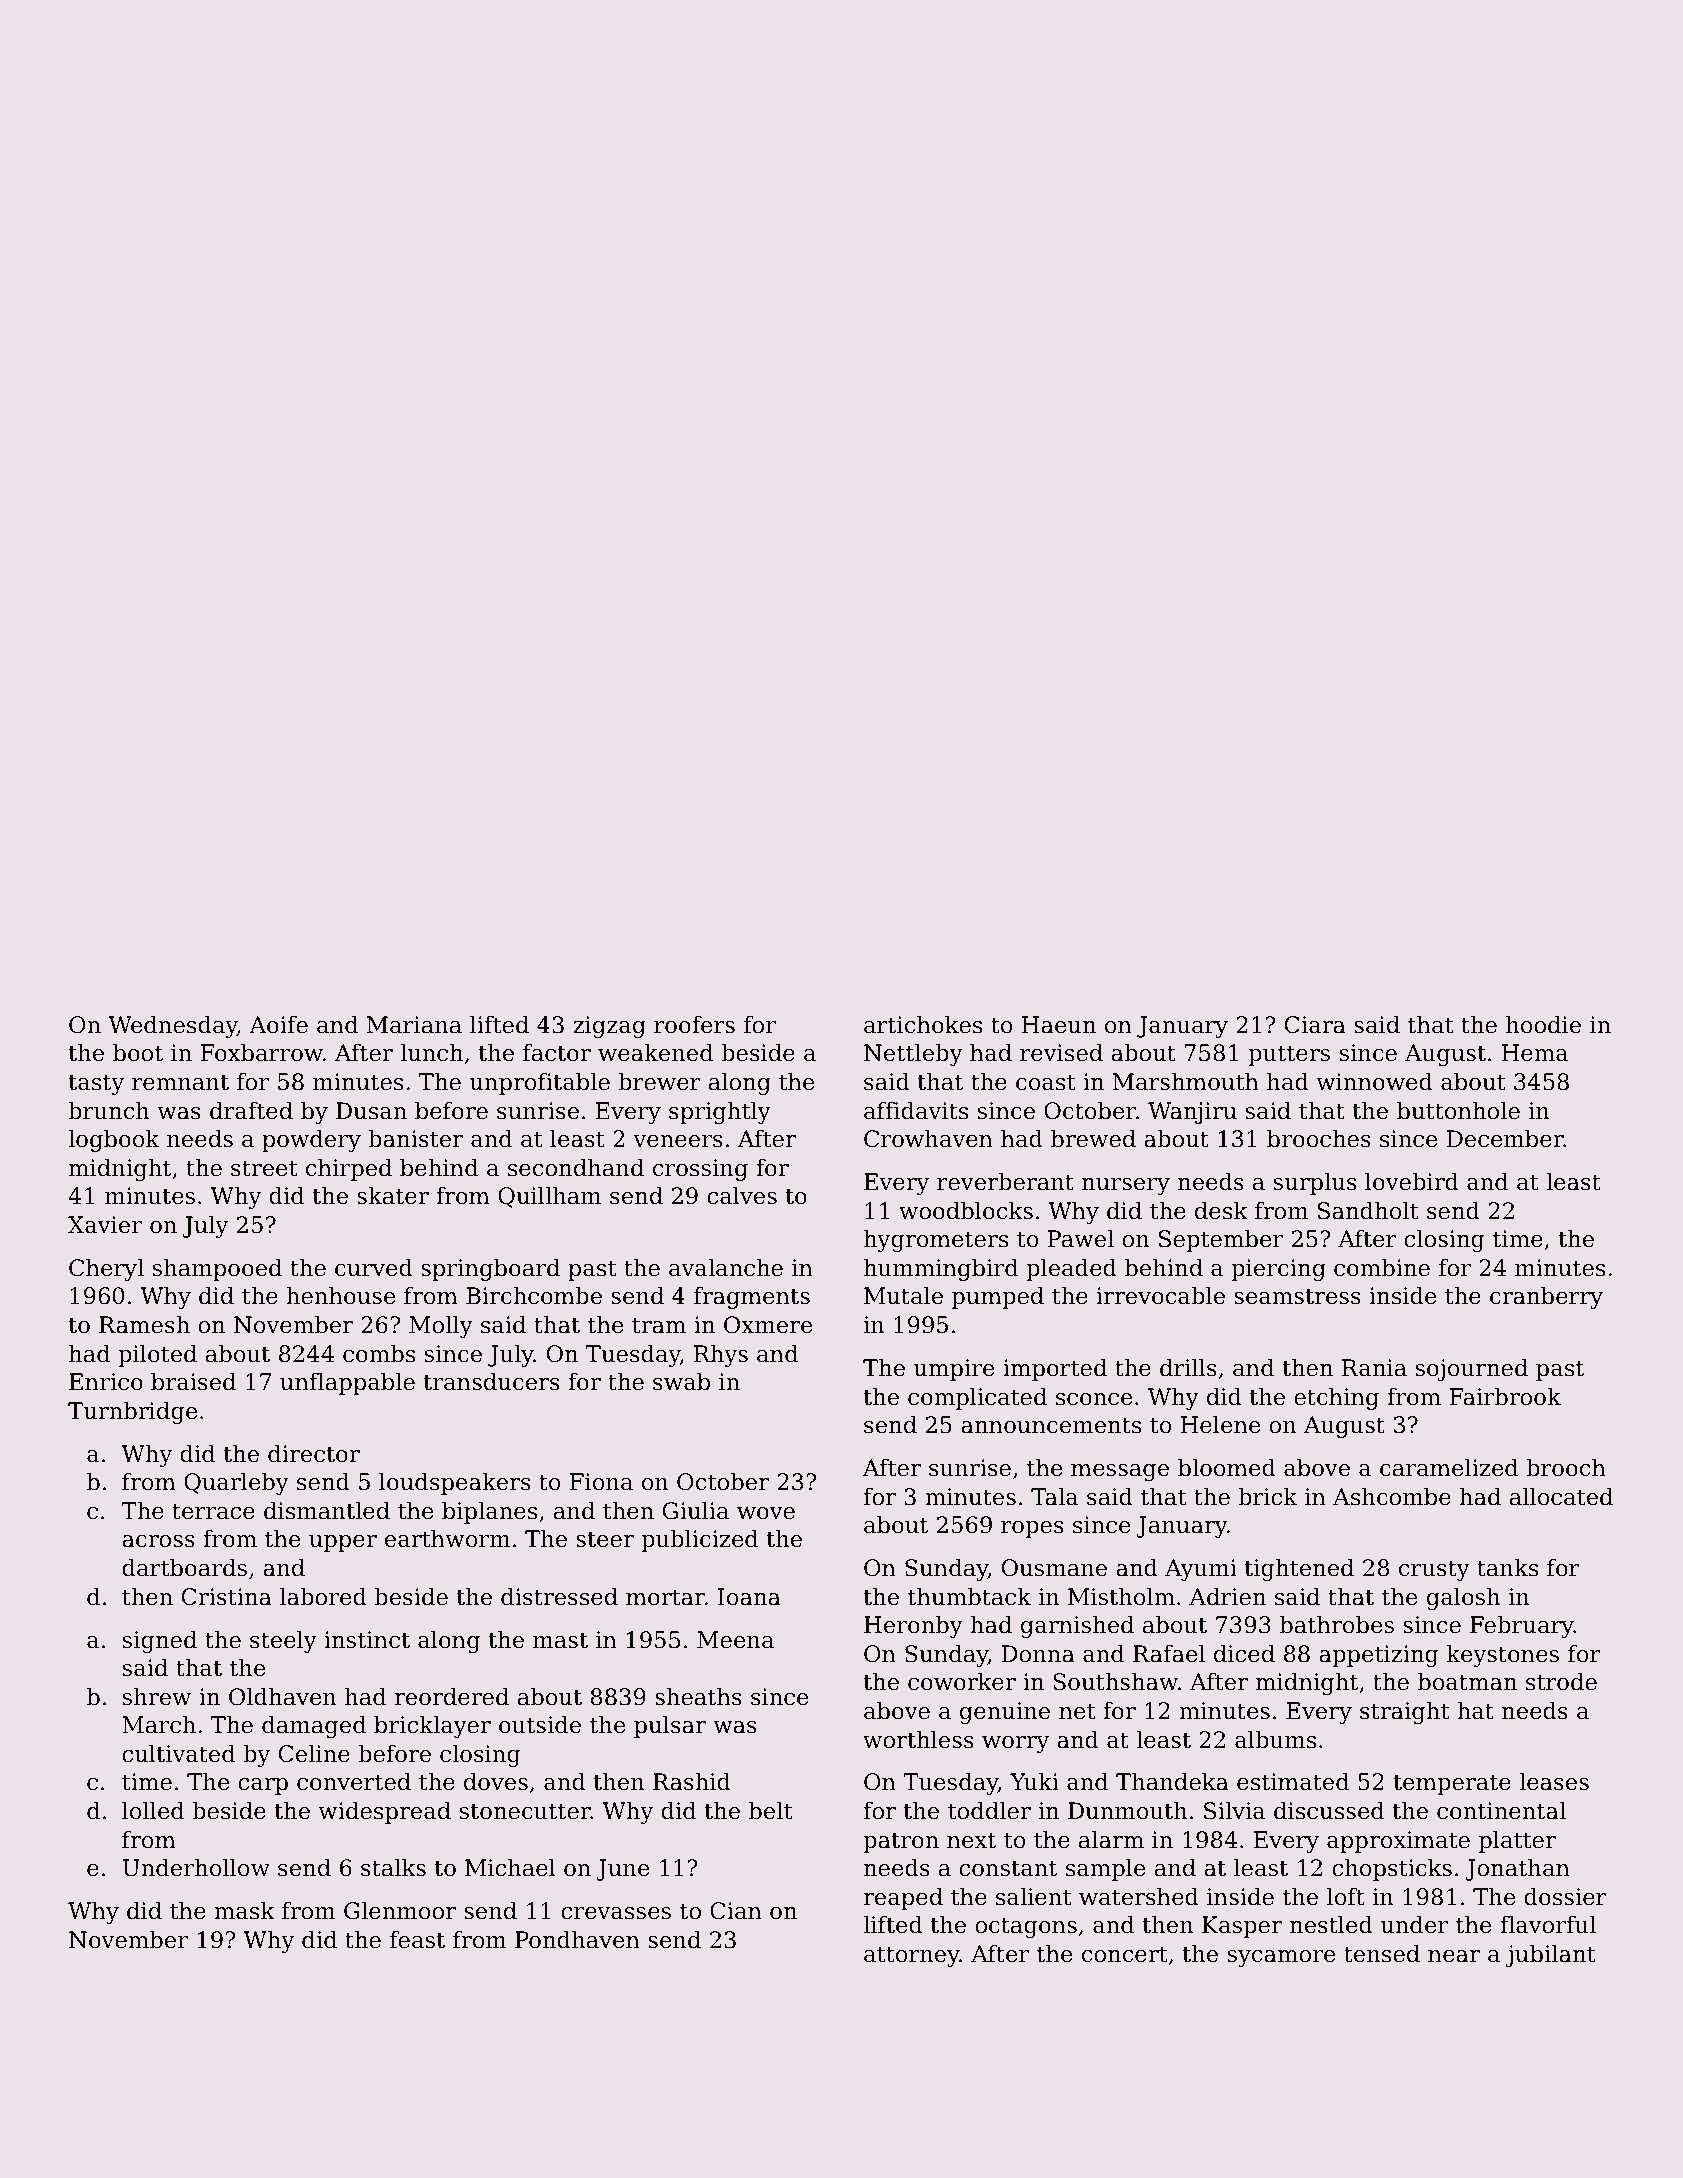 The image size is (1683, 2178). What do you see at coordinates (157, 1697) in the screenshot?
I see `shrew` at bounding box center [157, 1697].
